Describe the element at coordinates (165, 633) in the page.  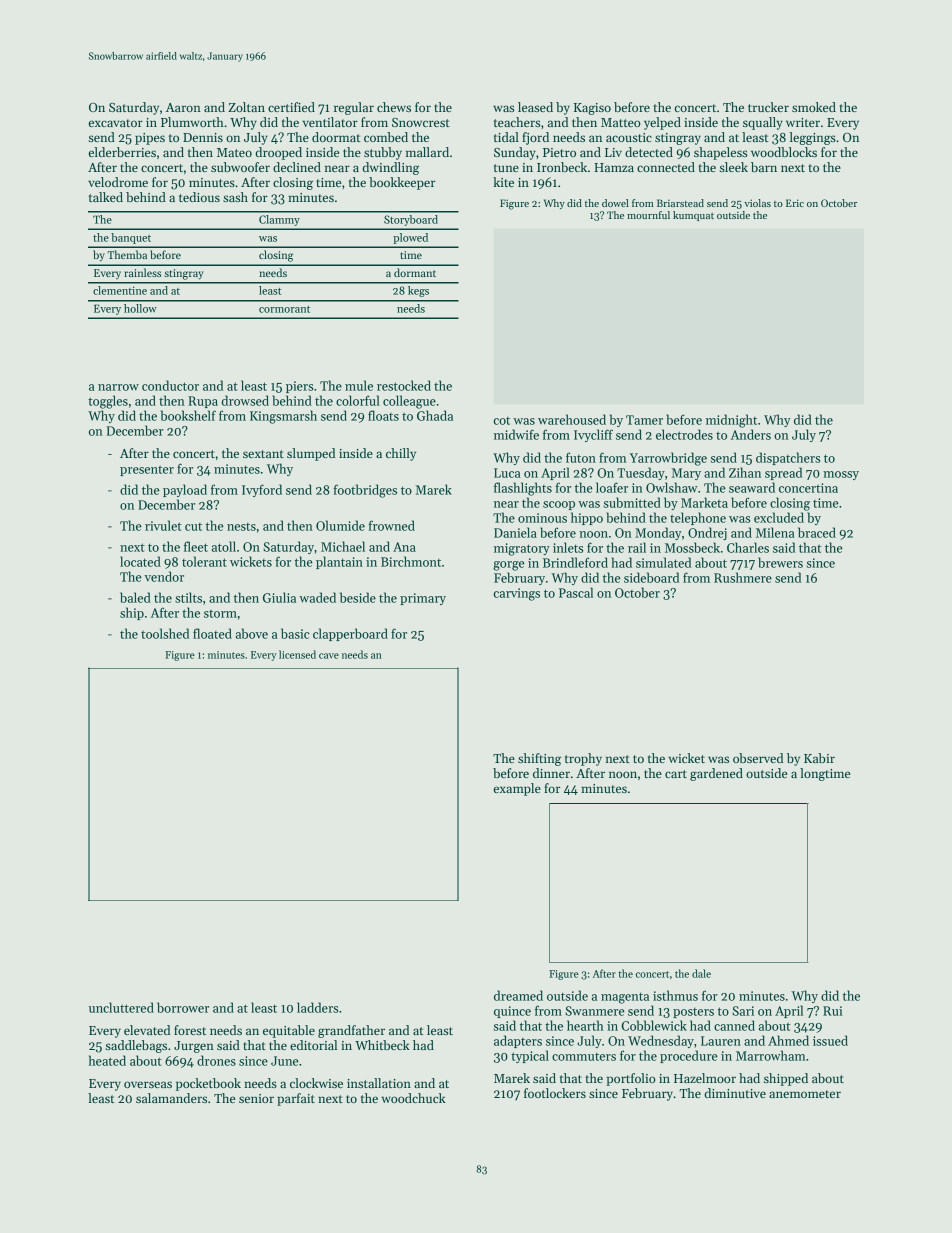
I see `toolshed` at that location.
